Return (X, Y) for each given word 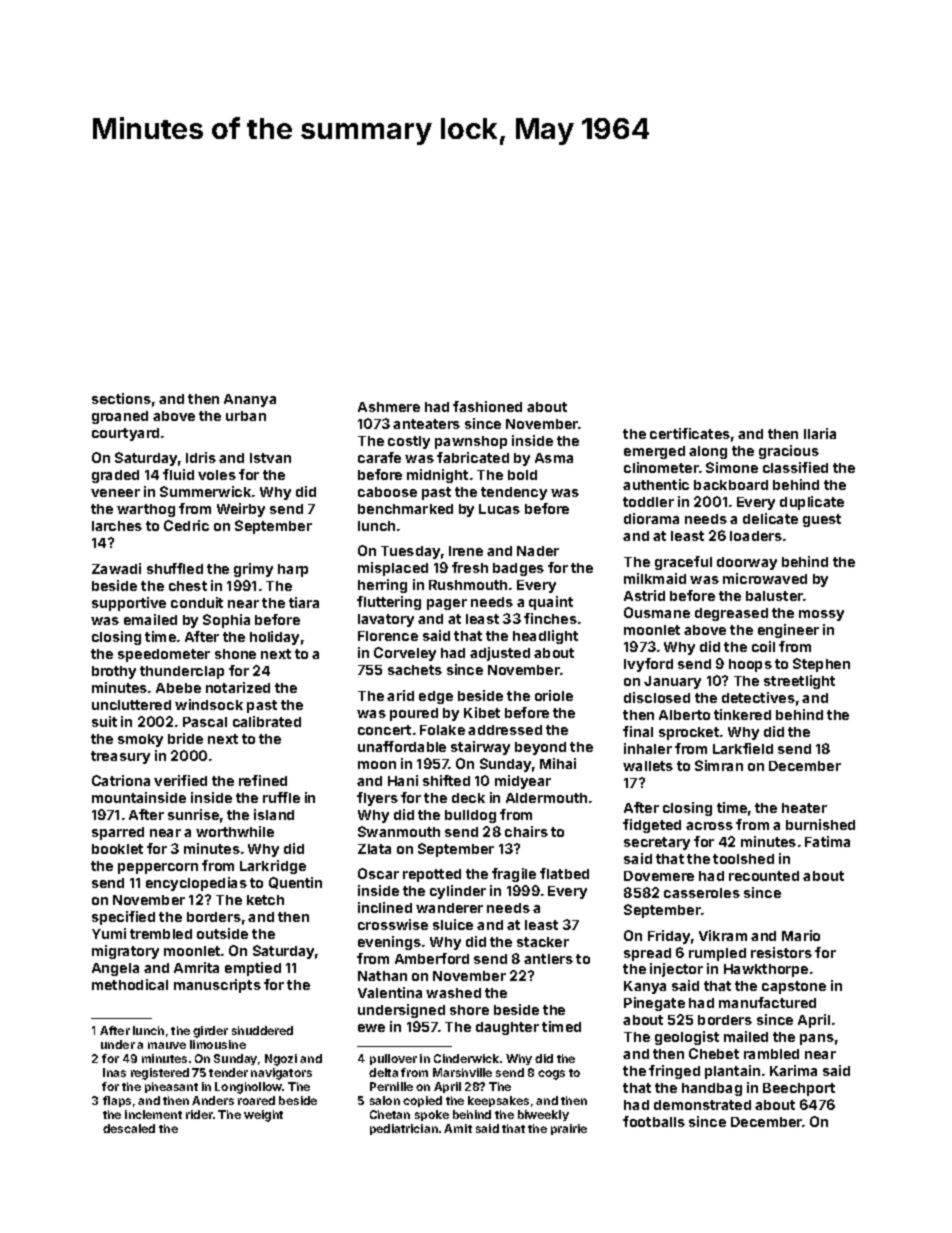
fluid (178, 474)
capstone (794, 987)
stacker (543, 942)
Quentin (295, 883)
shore (469, 1010)
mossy (821, 615)
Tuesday (410, 552)
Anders (213, 1100)
